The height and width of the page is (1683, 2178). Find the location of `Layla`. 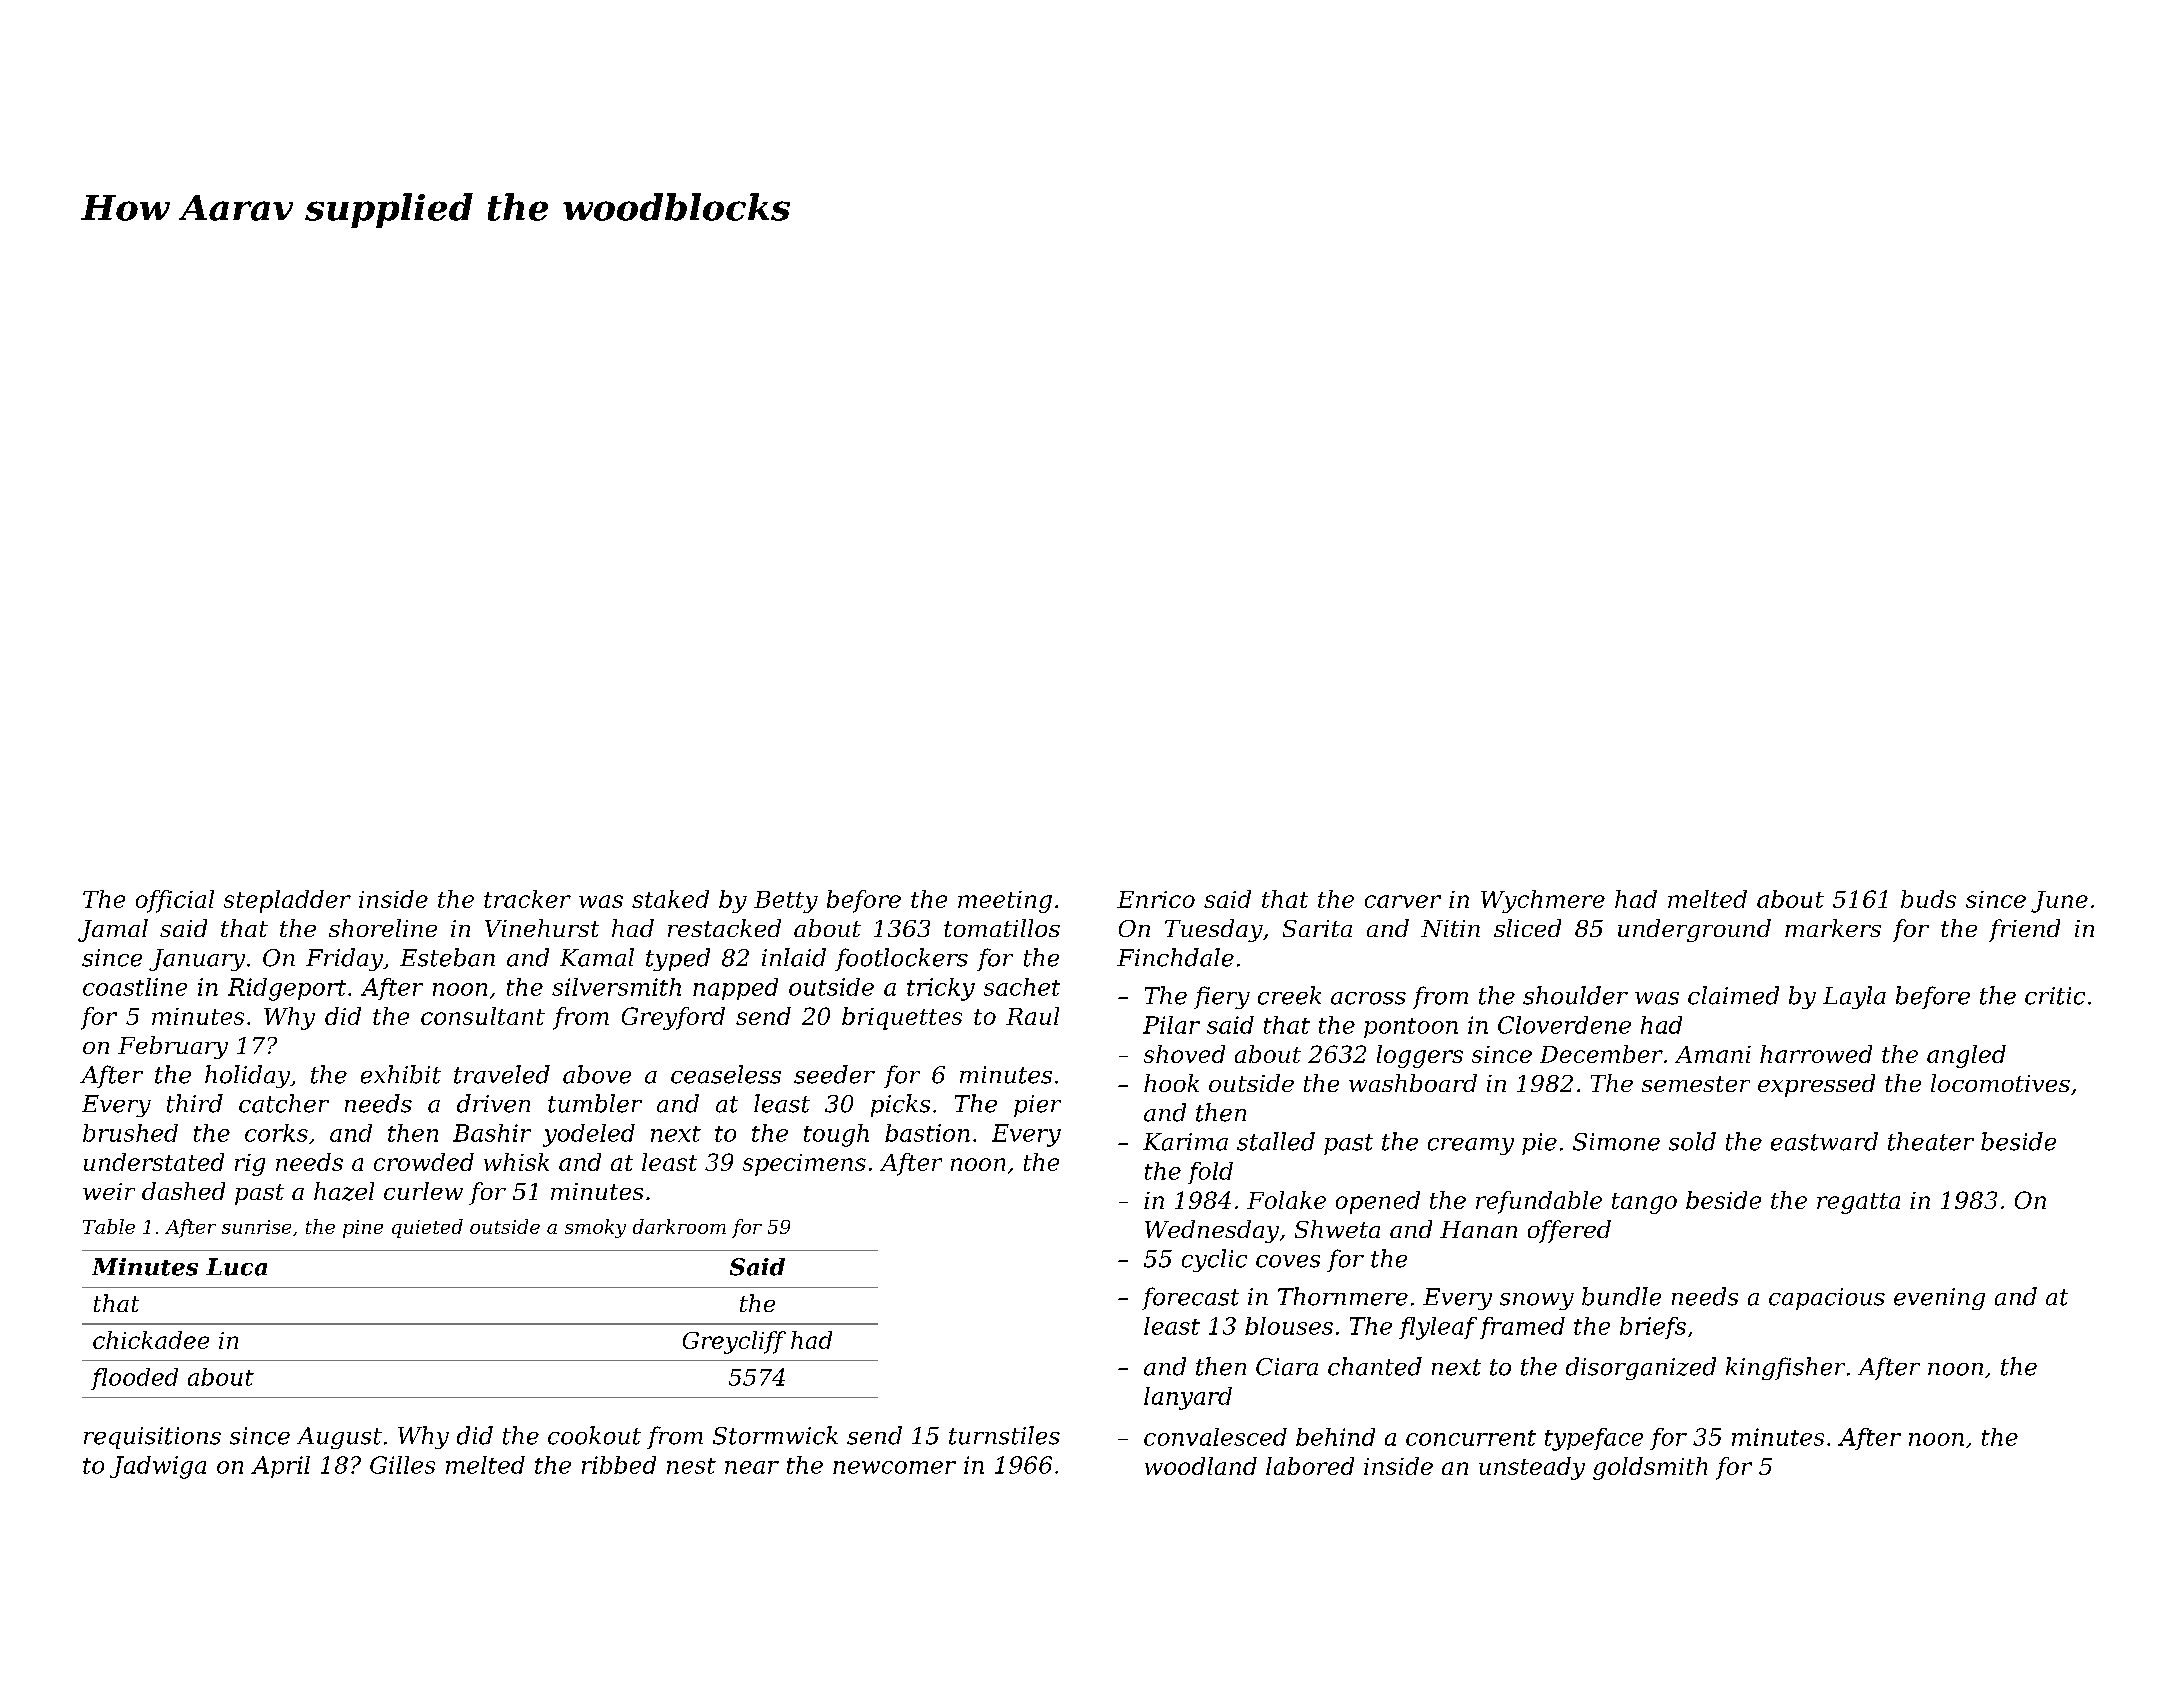

Layla is located at coordinates (1854, 997).
